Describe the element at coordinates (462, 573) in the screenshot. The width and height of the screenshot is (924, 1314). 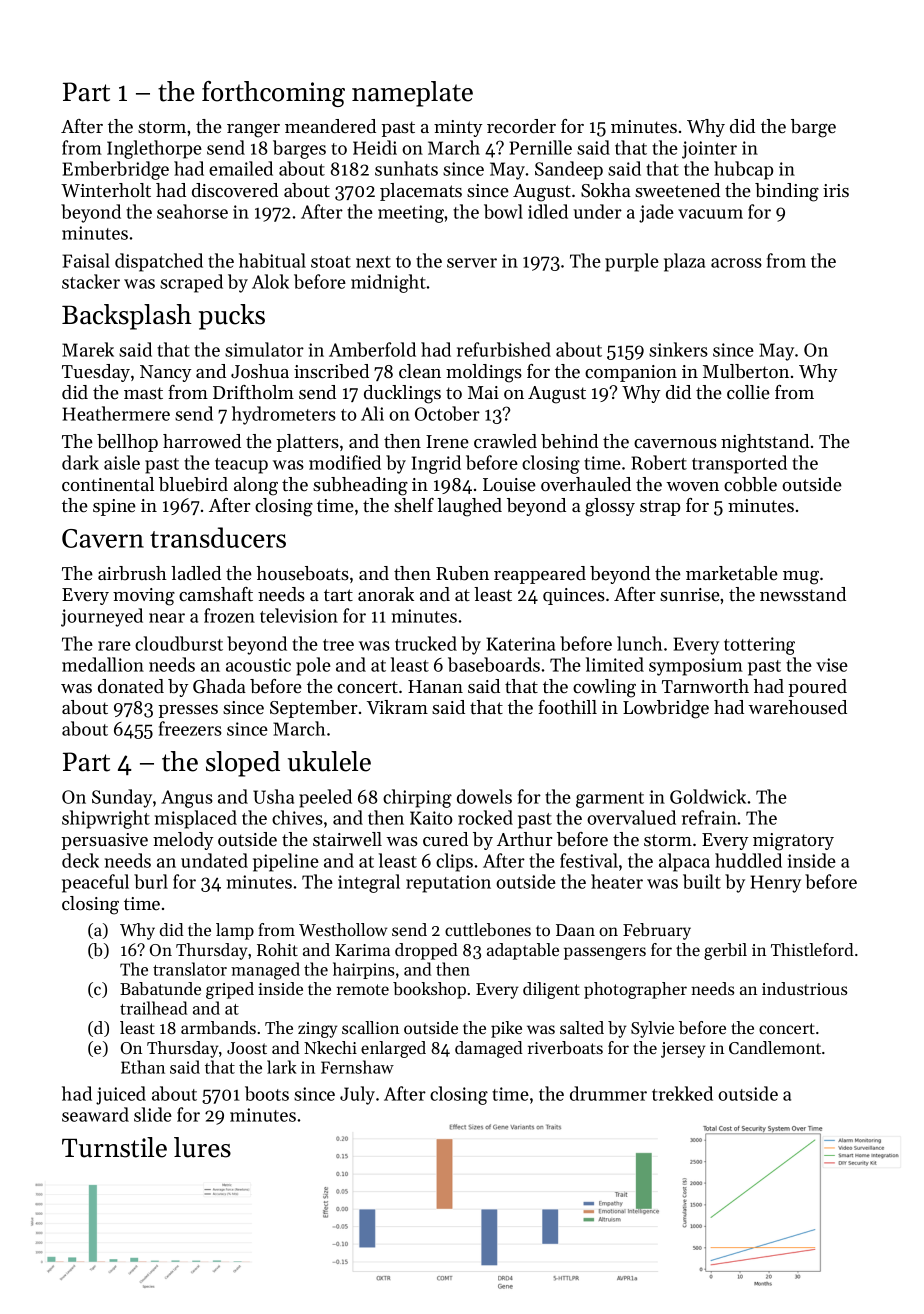
I see `Ruben` at that location.
